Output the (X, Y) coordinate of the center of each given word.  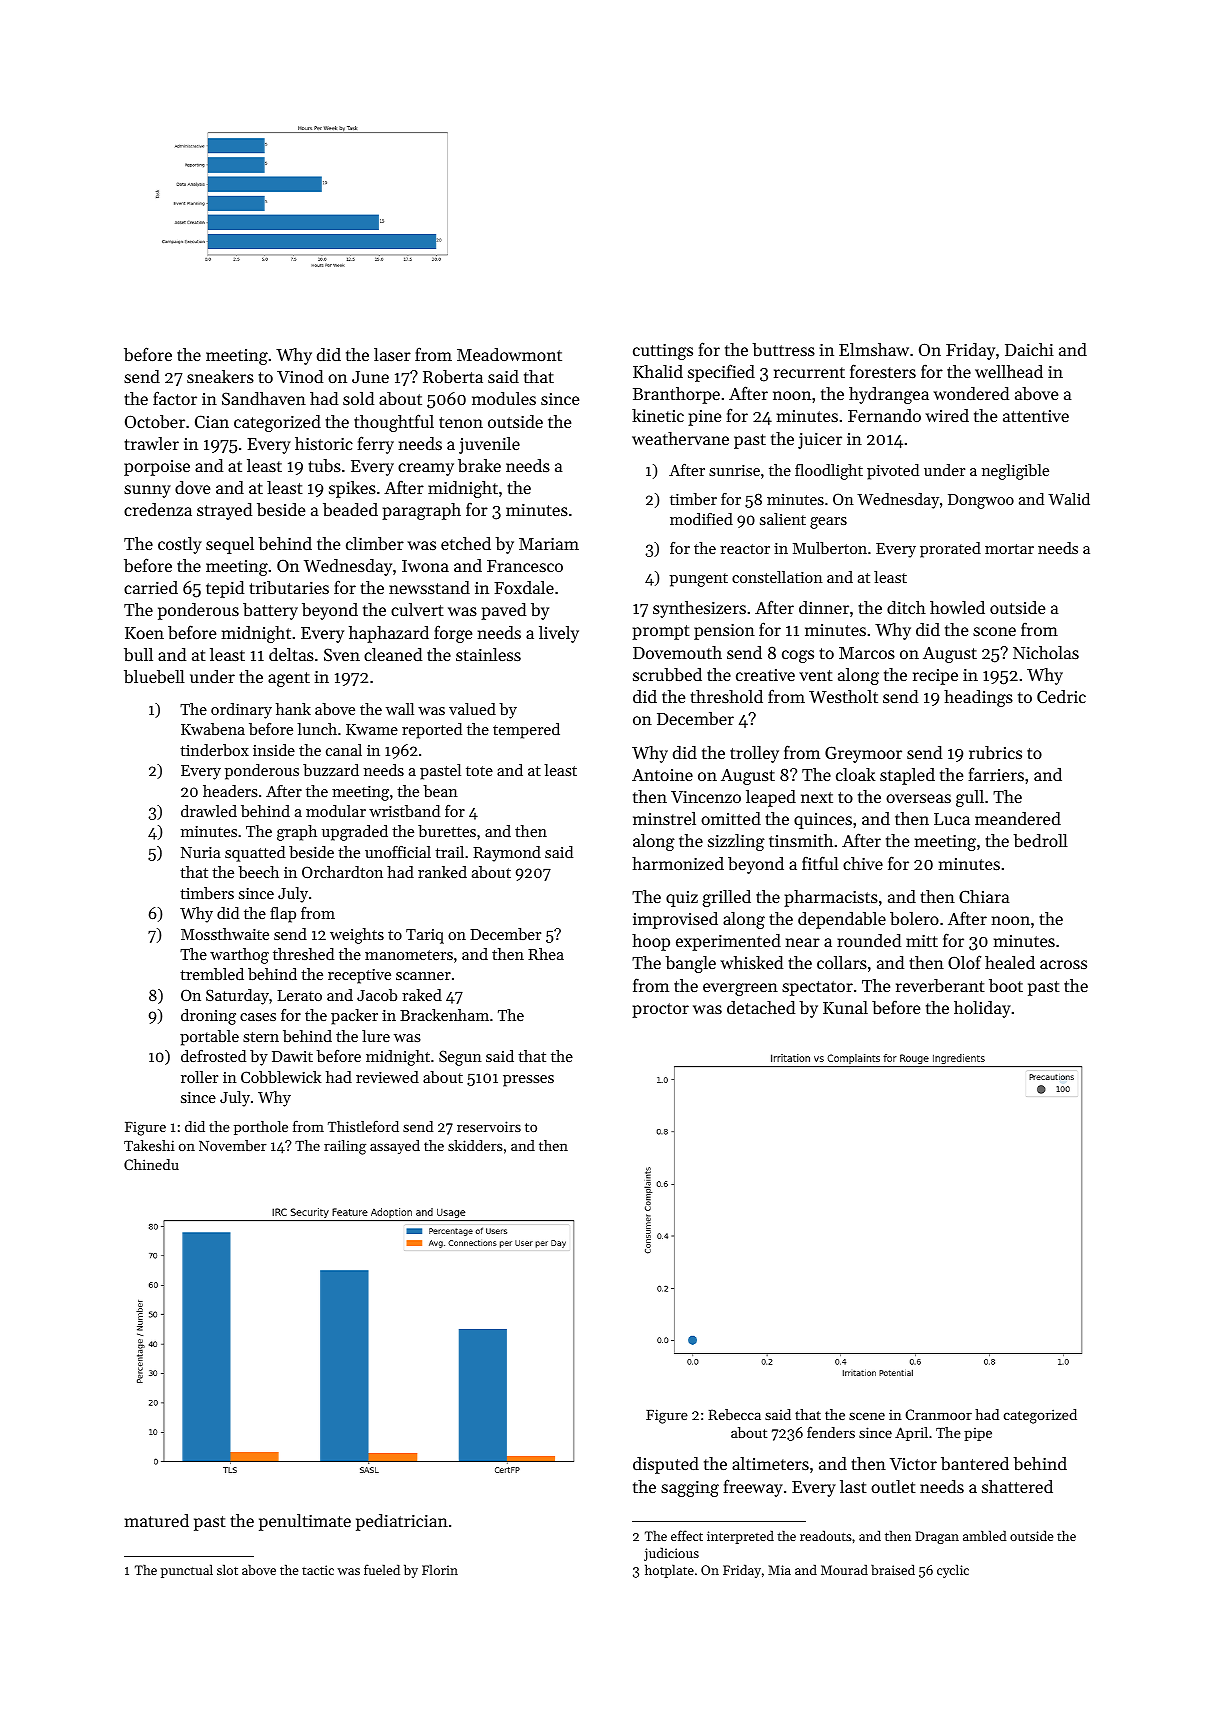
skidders (475, 1145)
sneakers (220, 376)
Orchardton (342, 872)
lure (376, 1036)
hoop (651, 942)
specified (721, 373)
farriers (996, 774)
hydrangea (889, 395)
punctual (187, 1571)
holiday (982, 1009)
